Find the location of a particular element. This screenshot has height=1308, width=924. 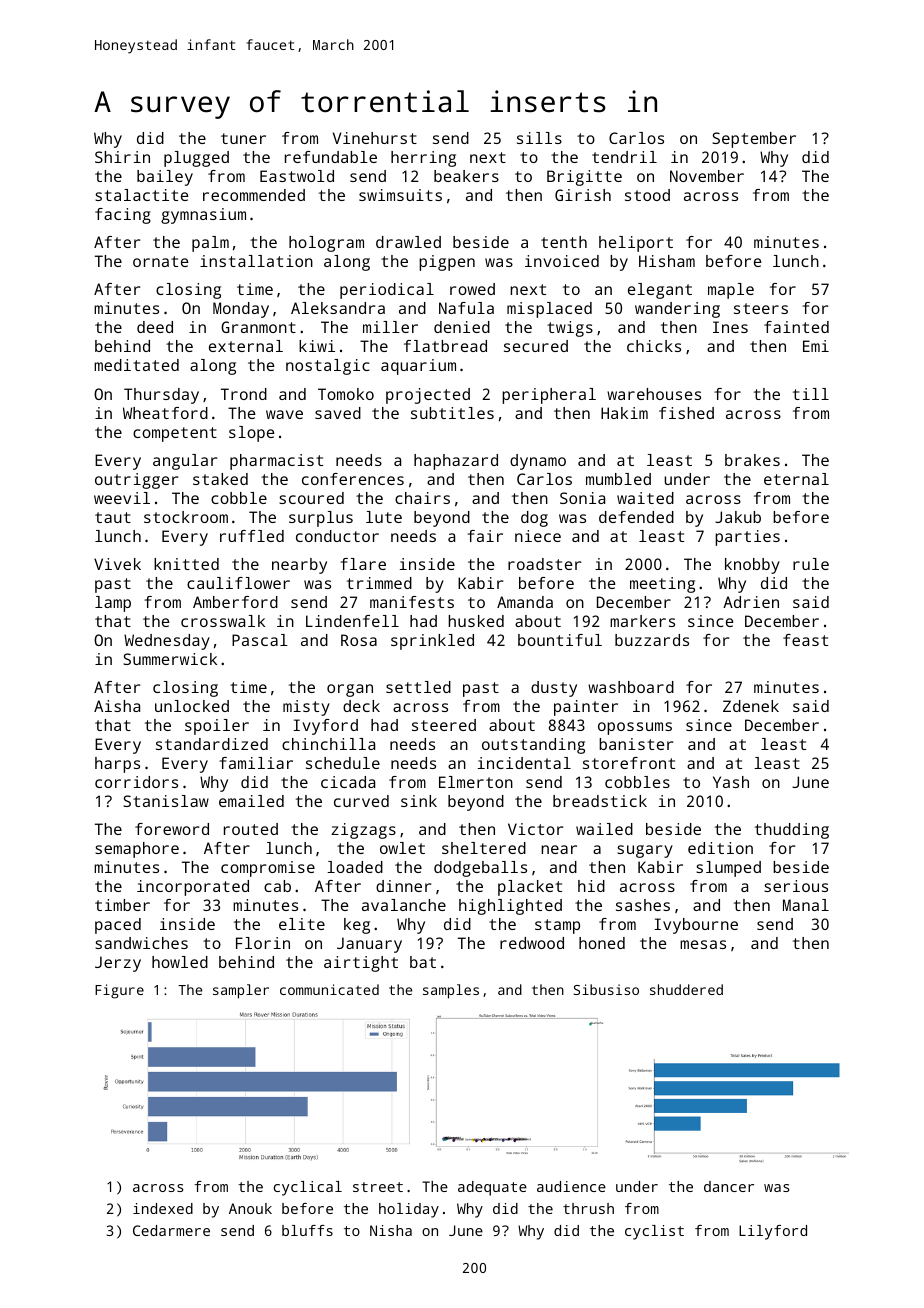

slope is located at coordinates (252, 434).
